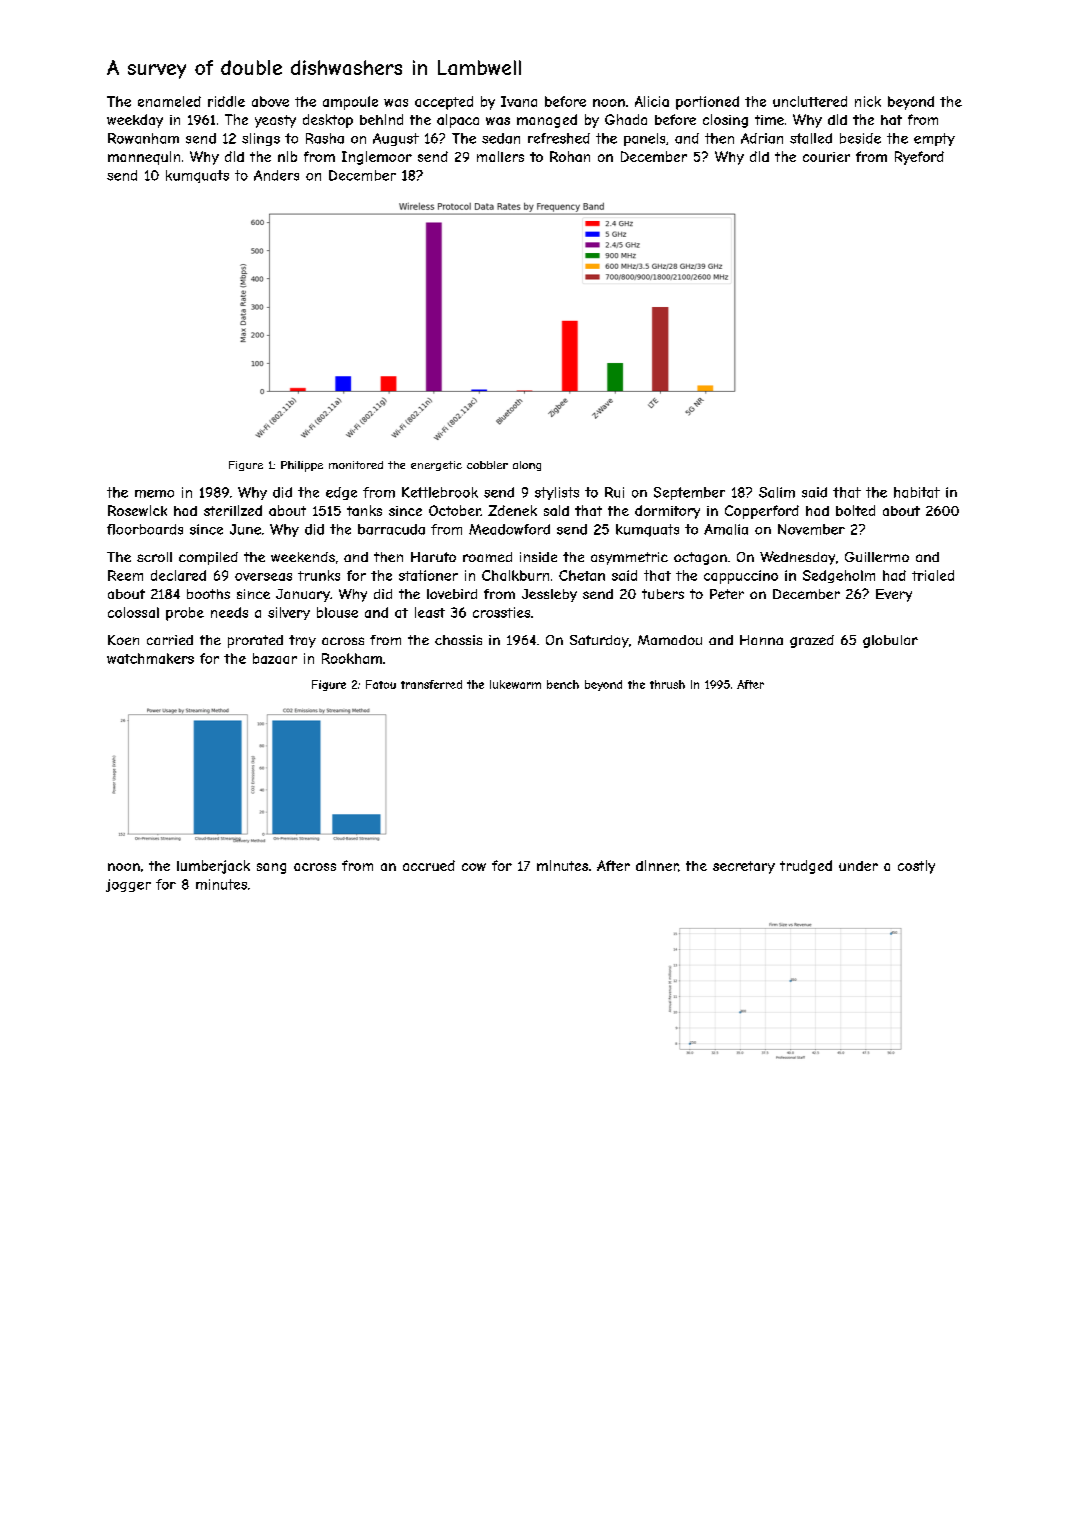 The height and width of the screenshot is (1520, 1075). I want to click on cobbler, so click(487, 465).
